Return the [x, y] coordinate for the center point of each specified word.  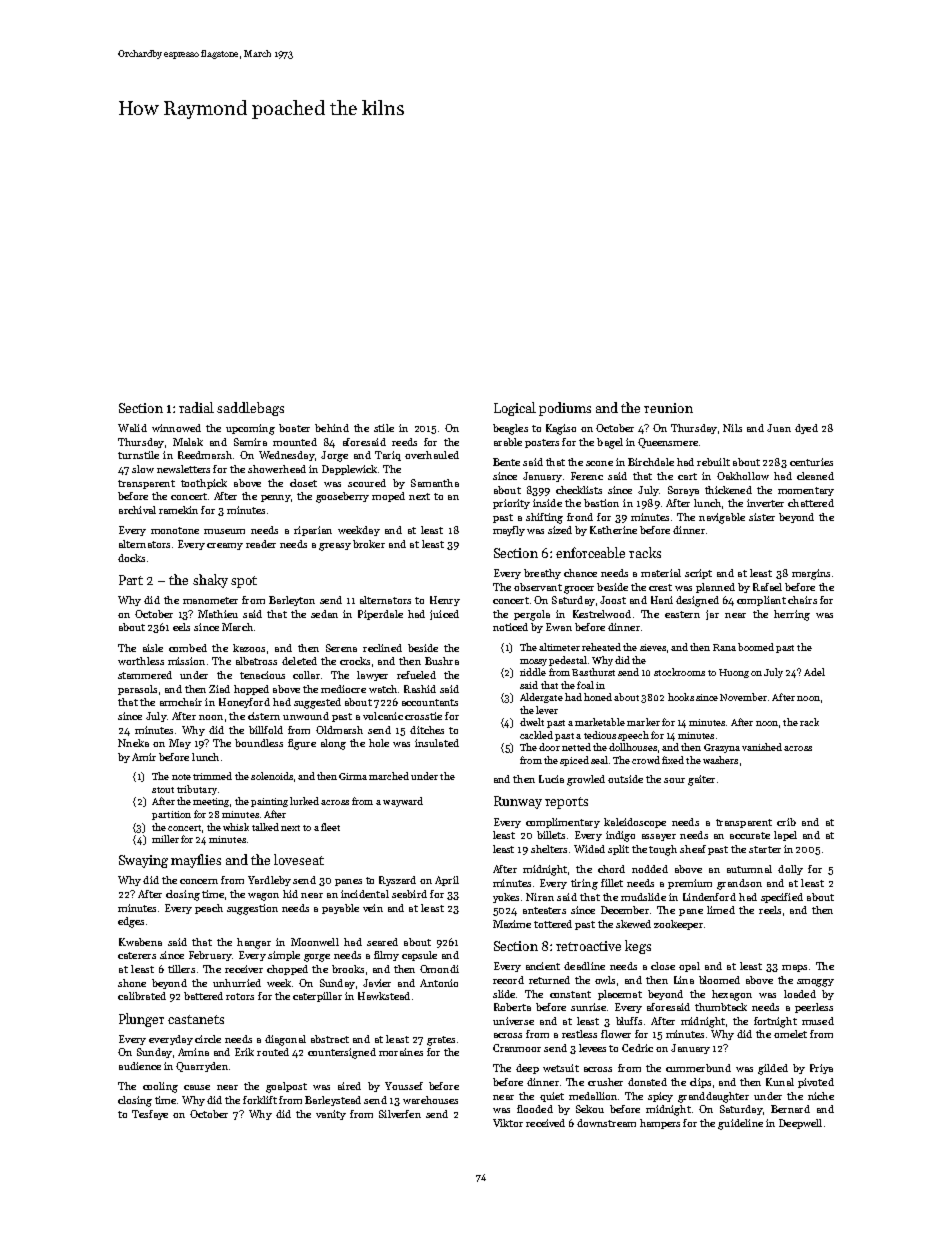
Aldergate [541, 698]
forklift [260, 1100]
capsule [419, 956]
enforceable [590, 552]
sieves [653, 647]
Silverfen [400, 1114]
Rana [724, 647]
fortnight [775, 1022]
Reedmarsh [205, 455]
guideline [740, 1124]
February [210, 956]
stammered [145, 675]
